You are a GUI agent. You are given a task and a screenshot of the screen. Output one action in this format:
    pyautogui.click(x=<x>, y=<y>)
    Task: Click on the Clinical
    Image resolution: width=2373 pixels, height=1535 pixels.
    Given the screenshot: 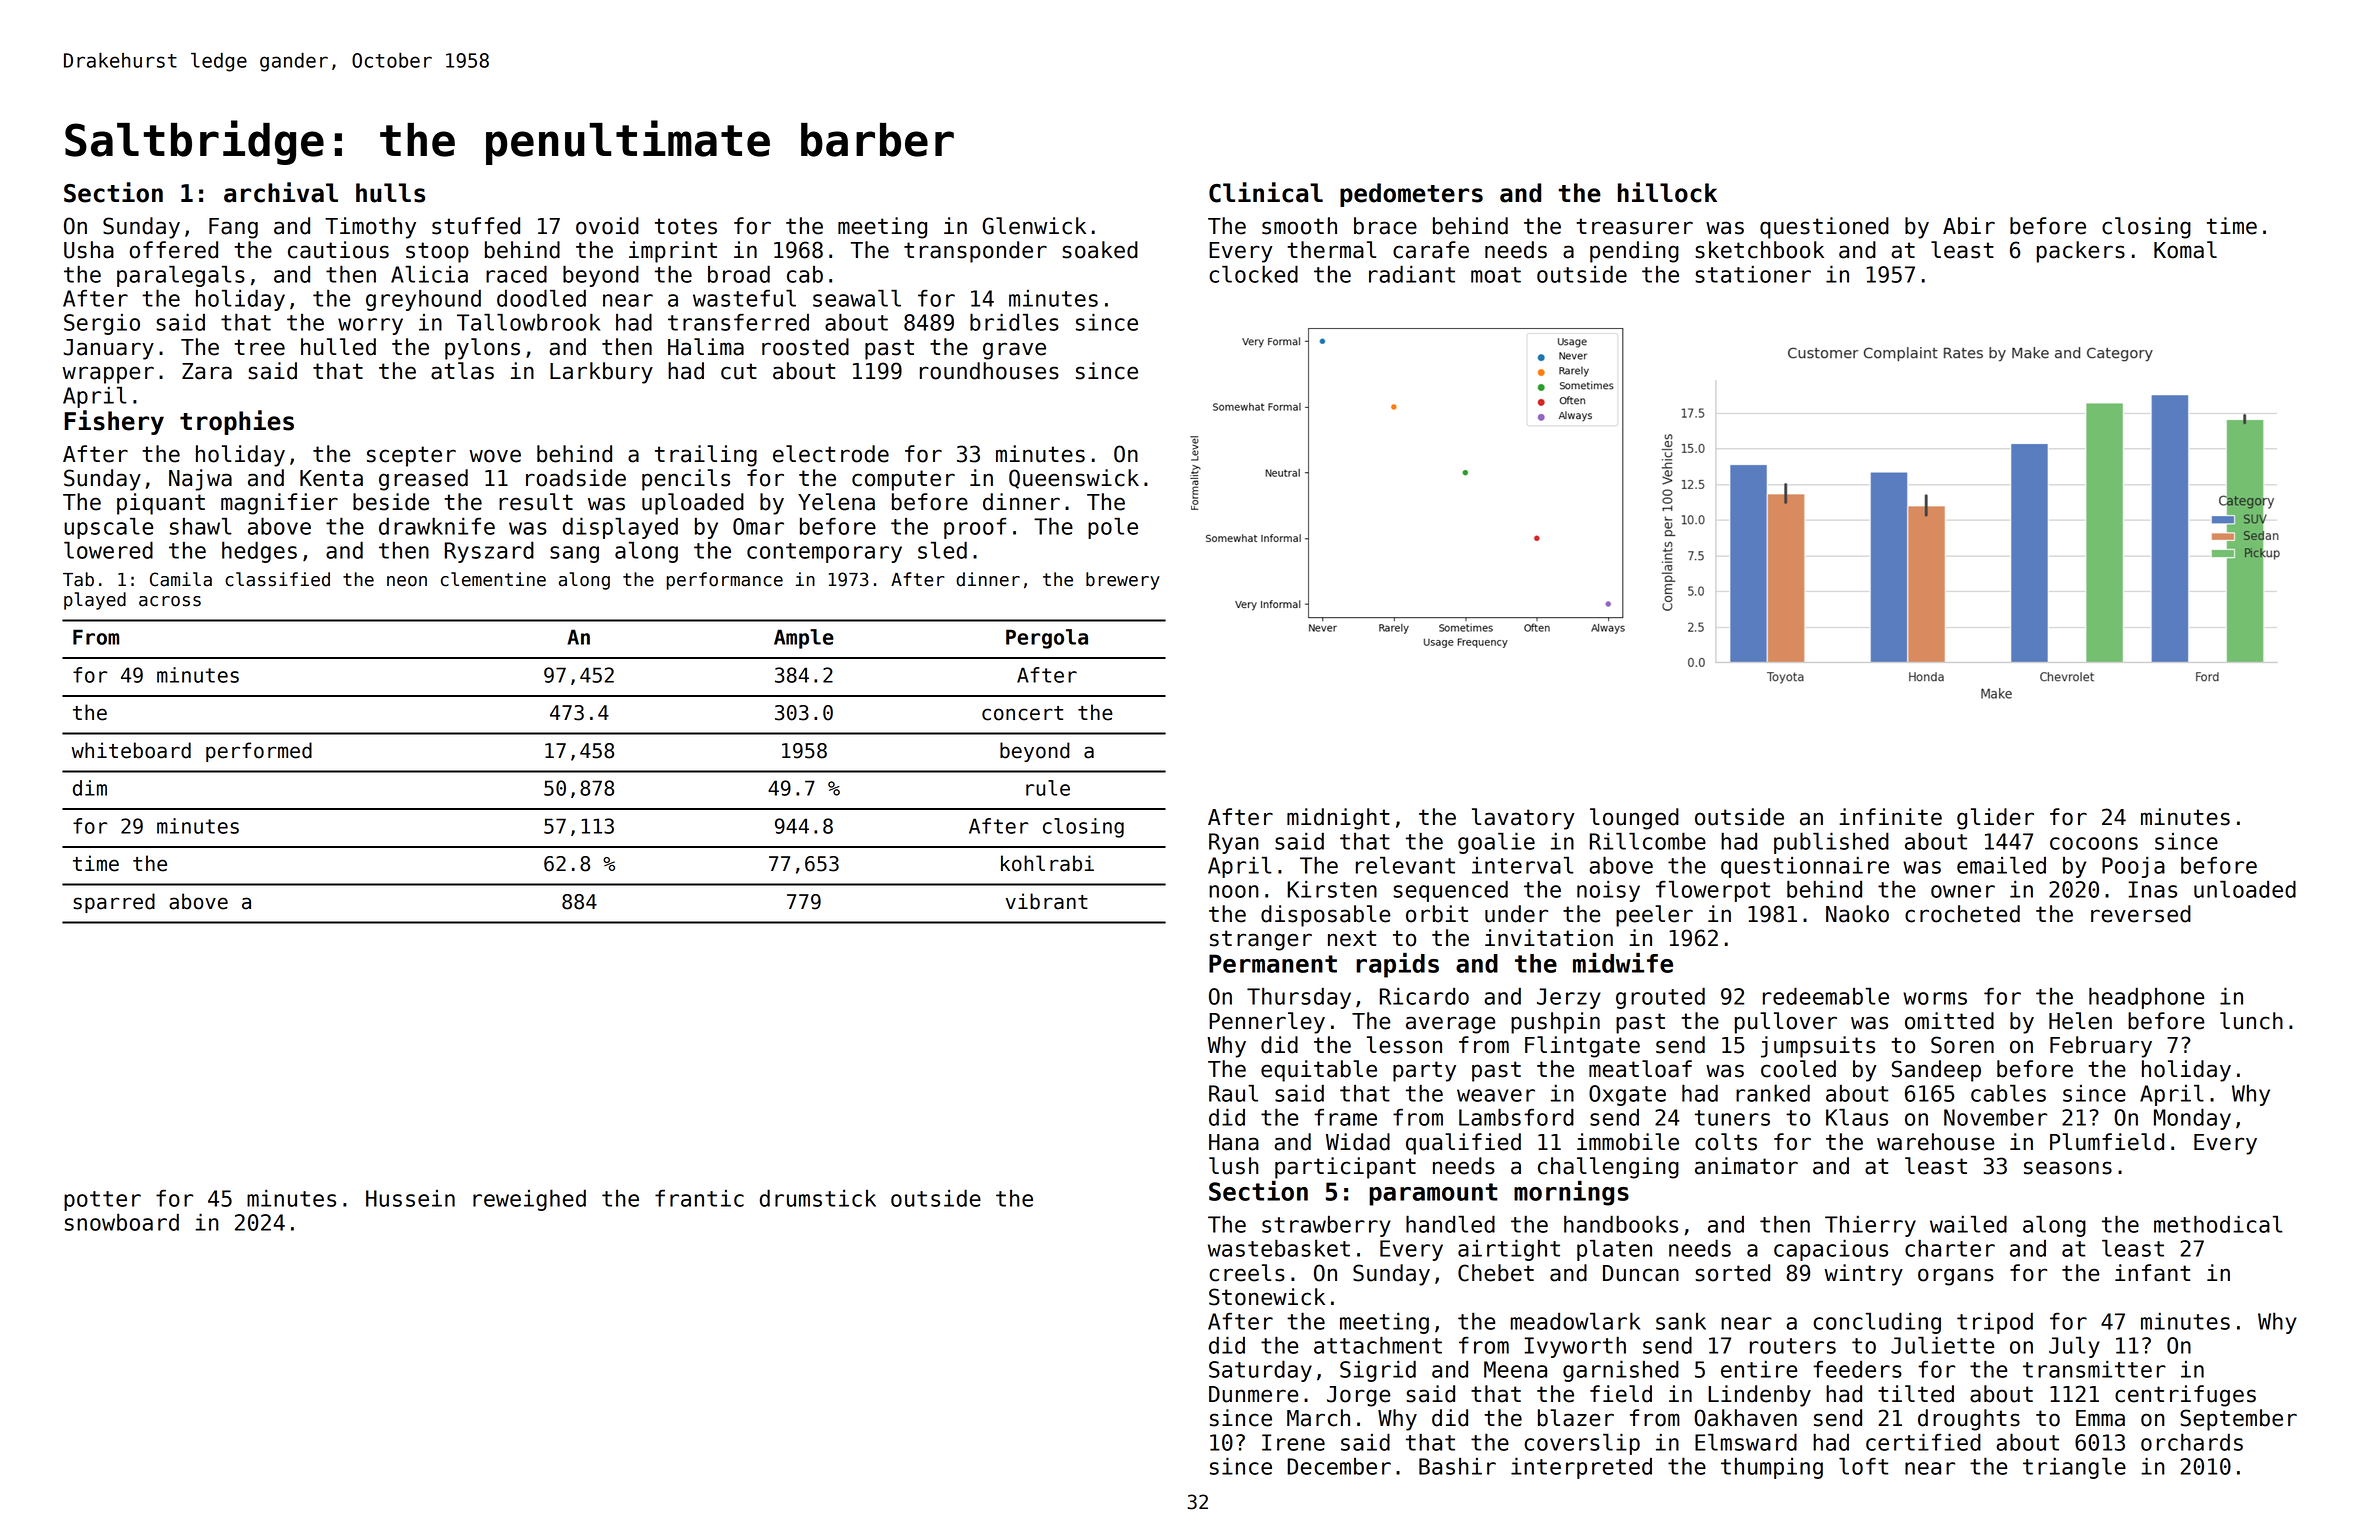 What is the action you would take?
    pyautogui.click(x=1266, y=192)
